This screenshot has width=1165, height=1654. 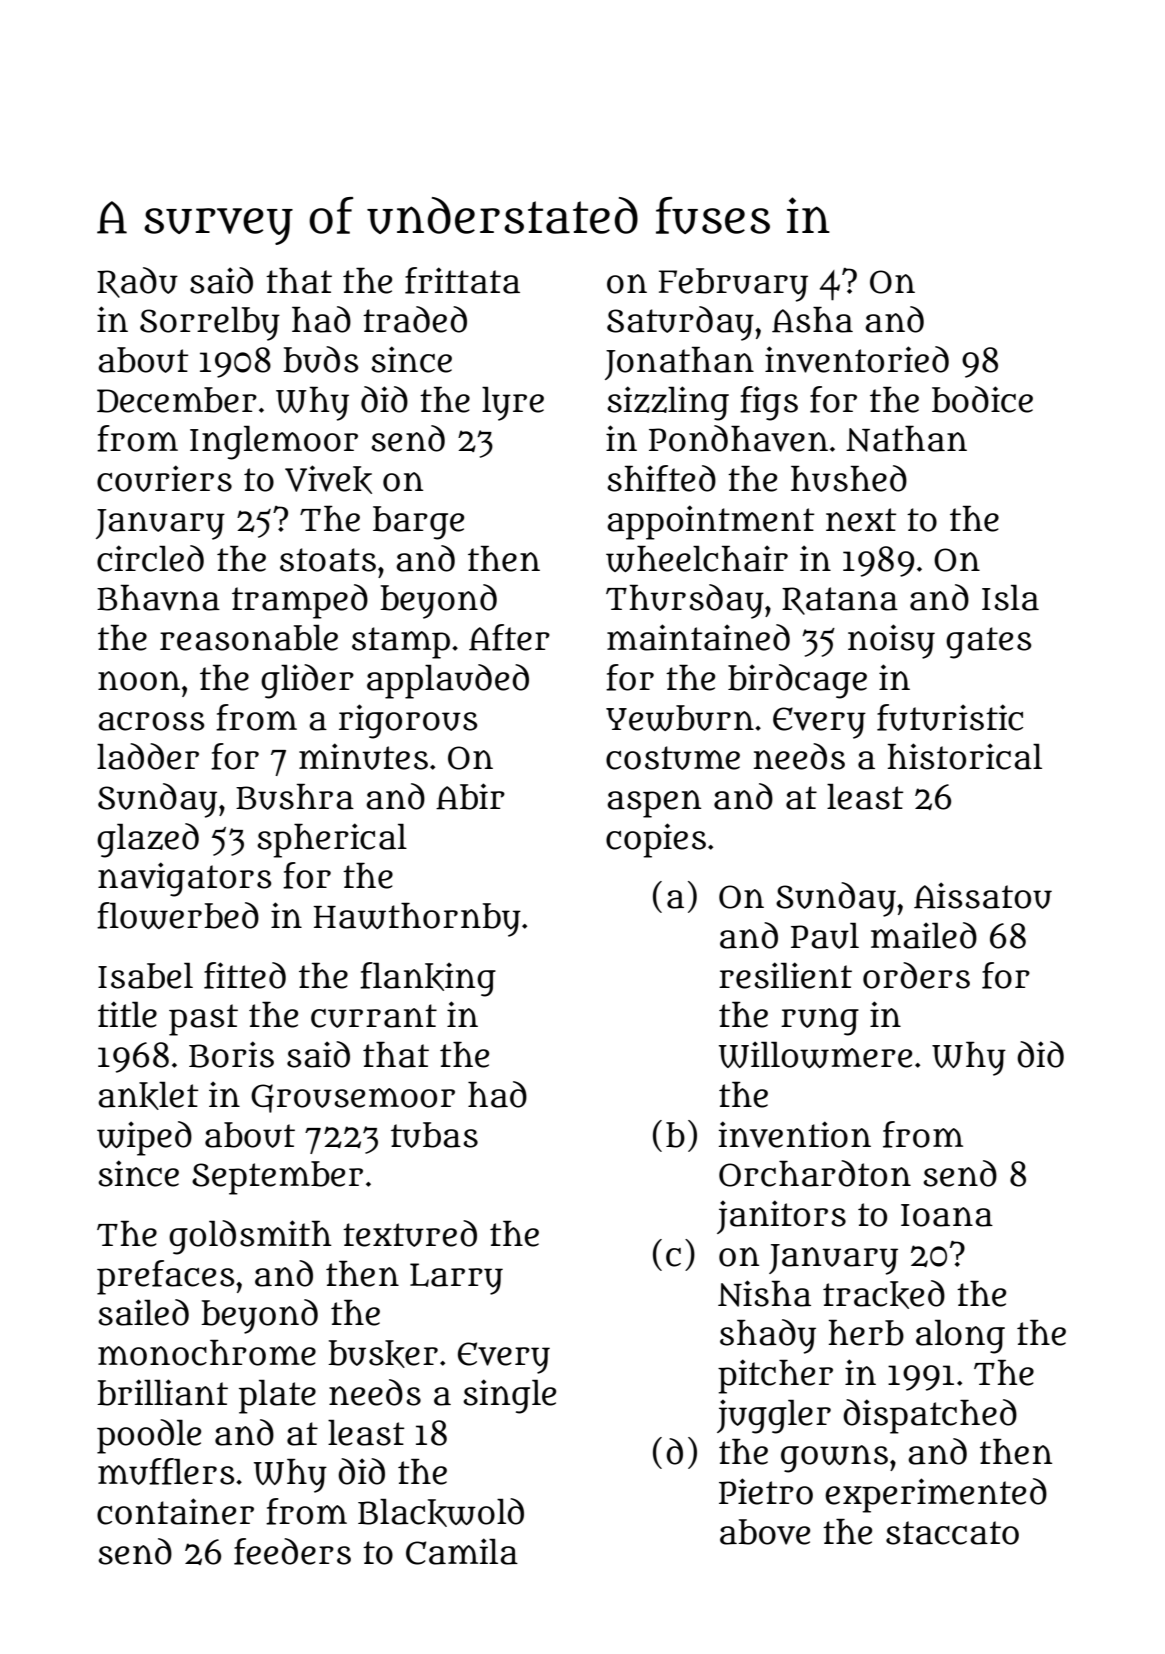 I want to click on container, so click(x=175, y=1511).
